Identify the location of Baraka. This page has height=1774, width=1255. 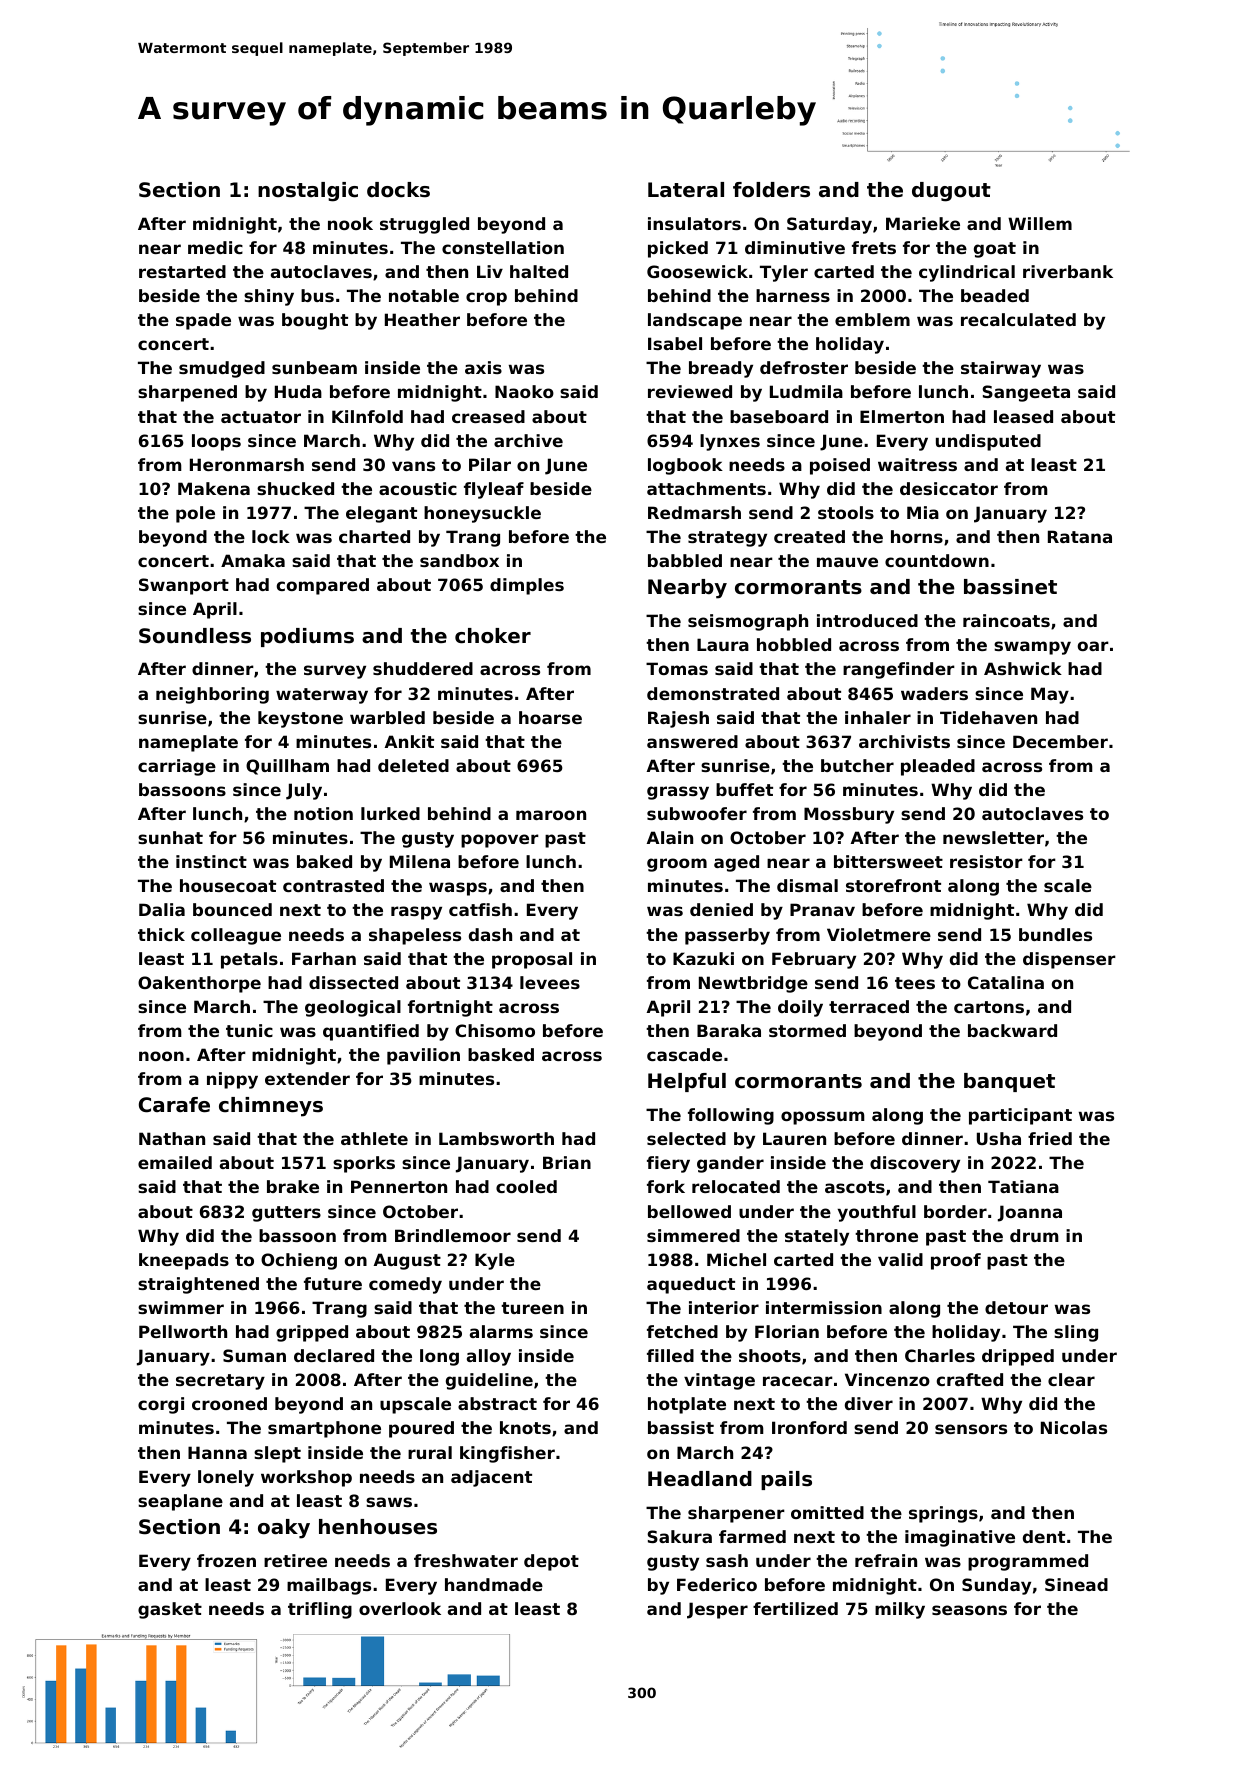
(729, 1030).
